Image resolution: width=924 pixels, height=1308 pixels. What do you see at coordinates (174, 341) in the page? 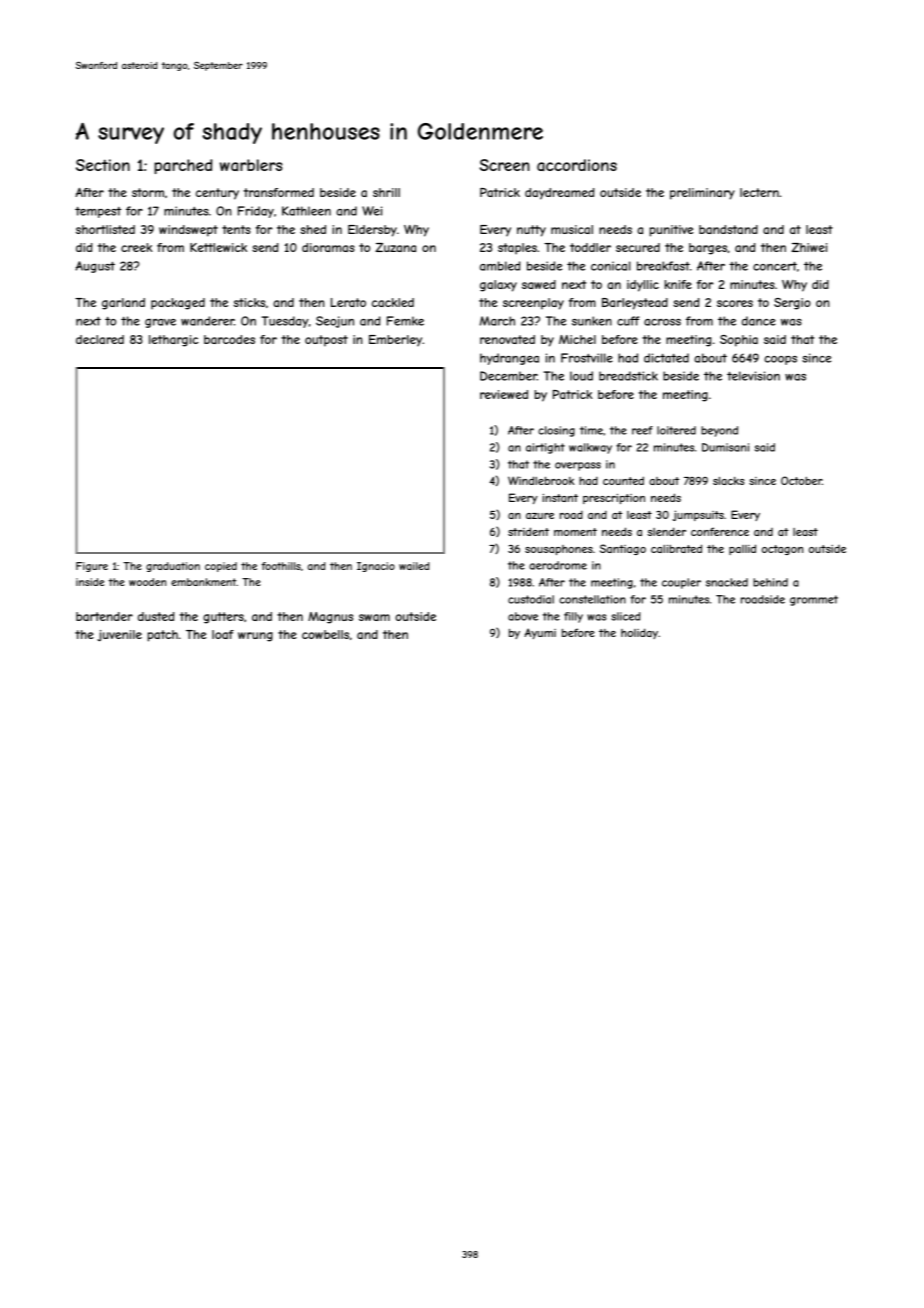
I see `lethargic` at bounding box center [174, 341].
